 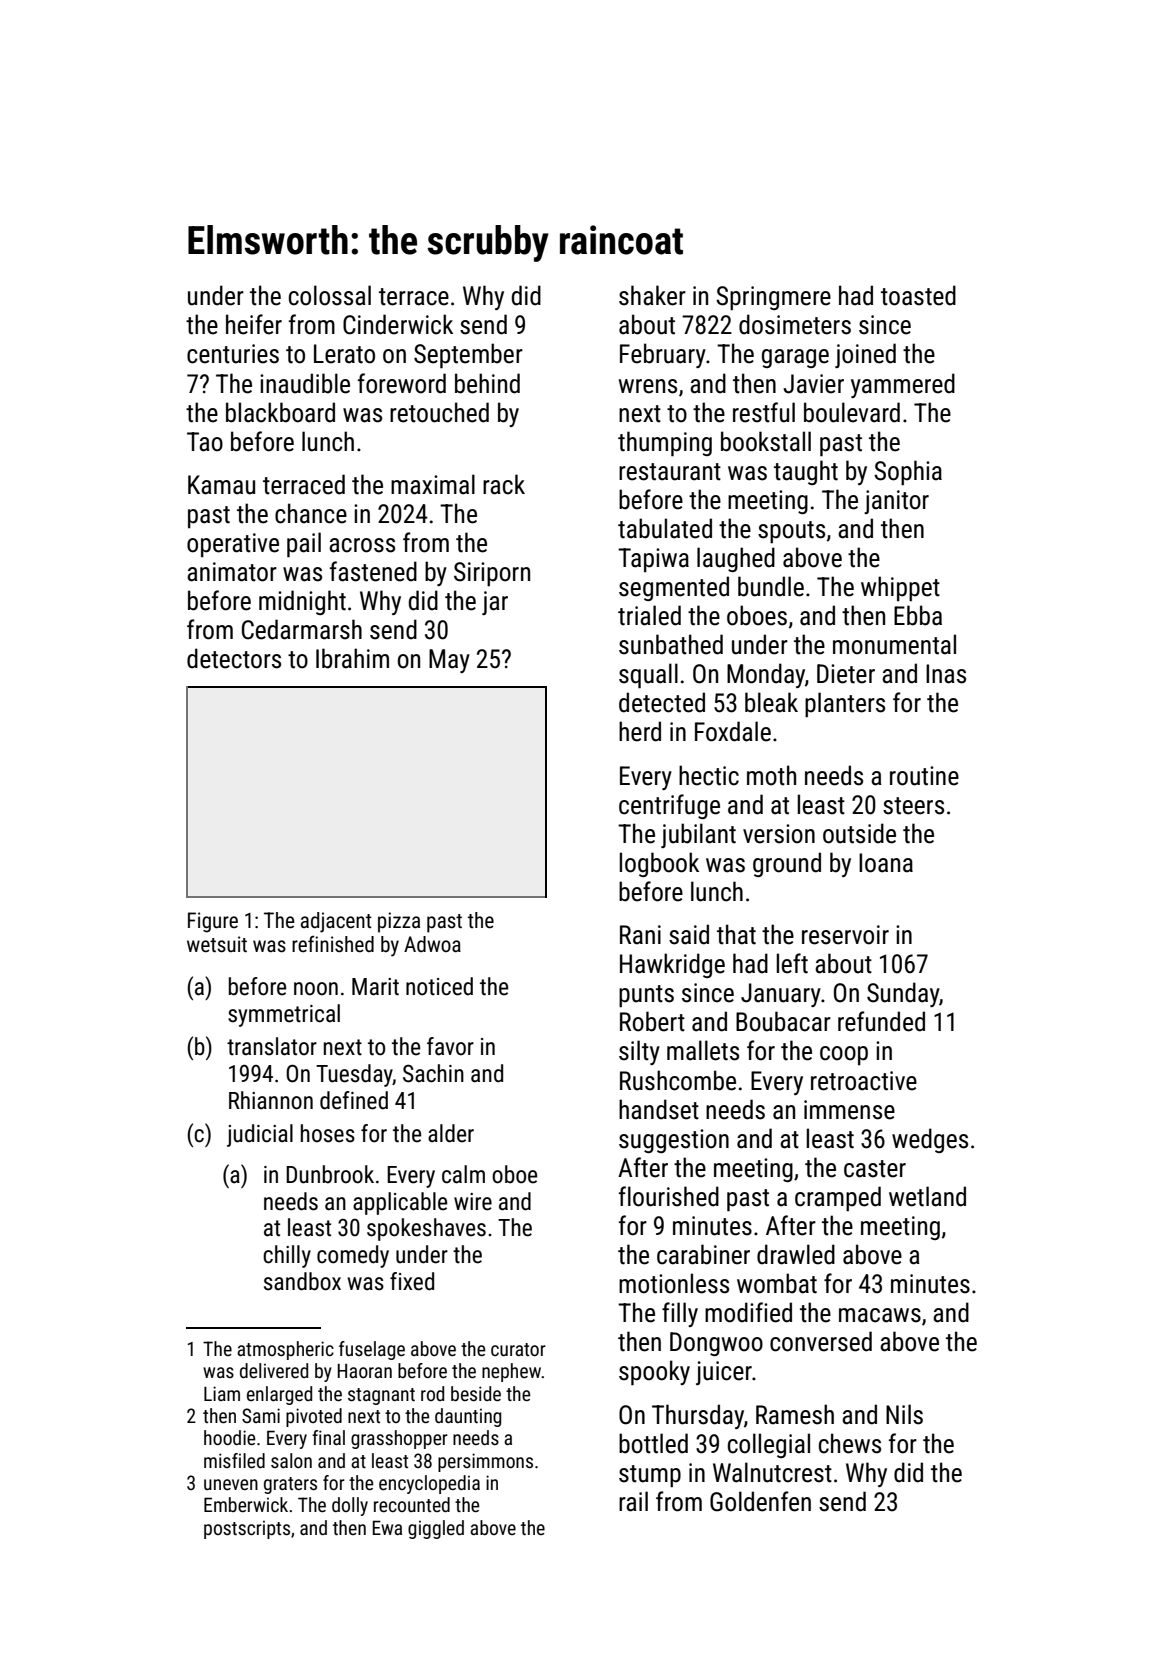 What do you see at coordinates (439, 986) in the screenshot?
I see `noticed` at bounding box center [439, 986].
